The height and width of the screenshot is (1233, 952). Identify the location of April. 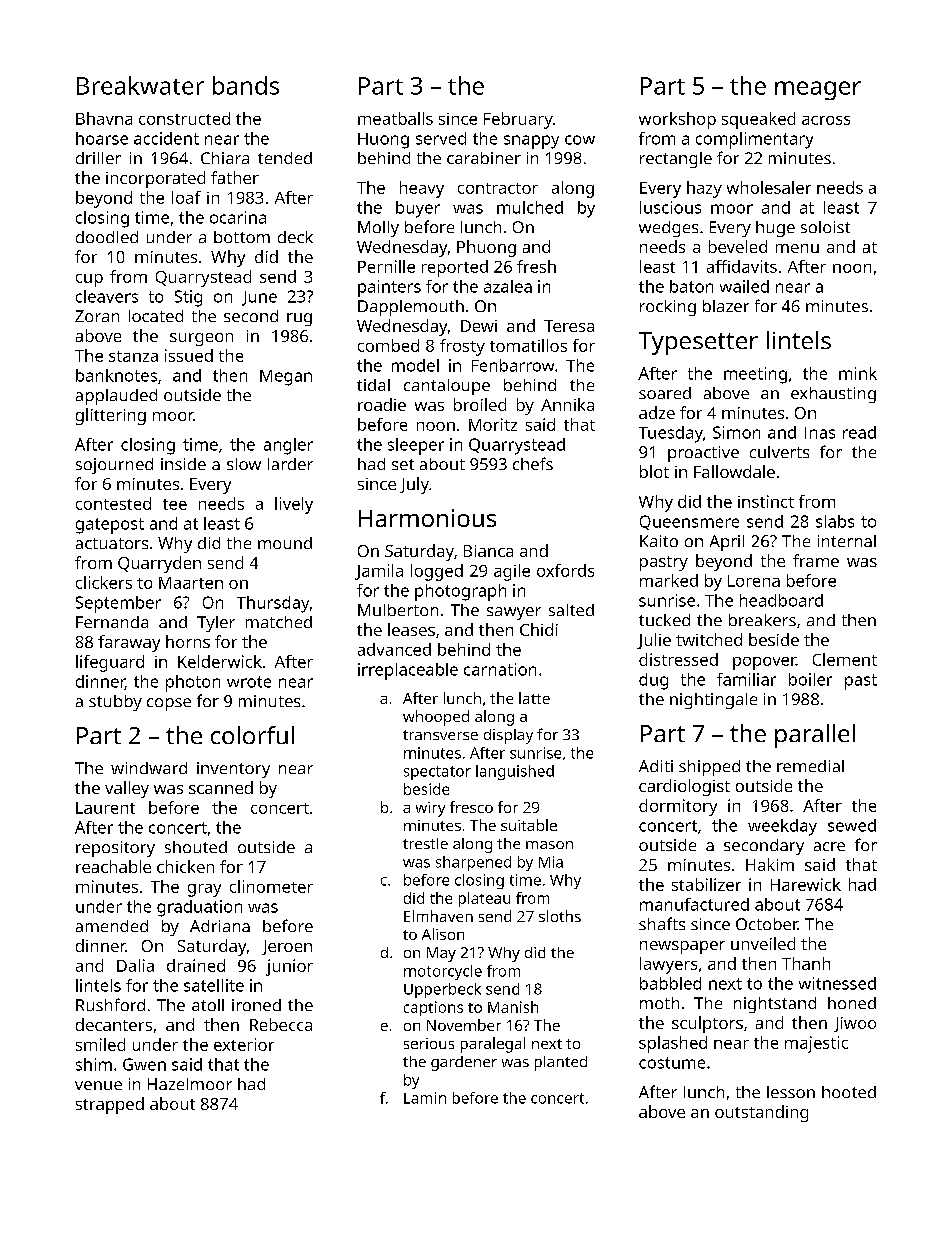
(727, 543).
